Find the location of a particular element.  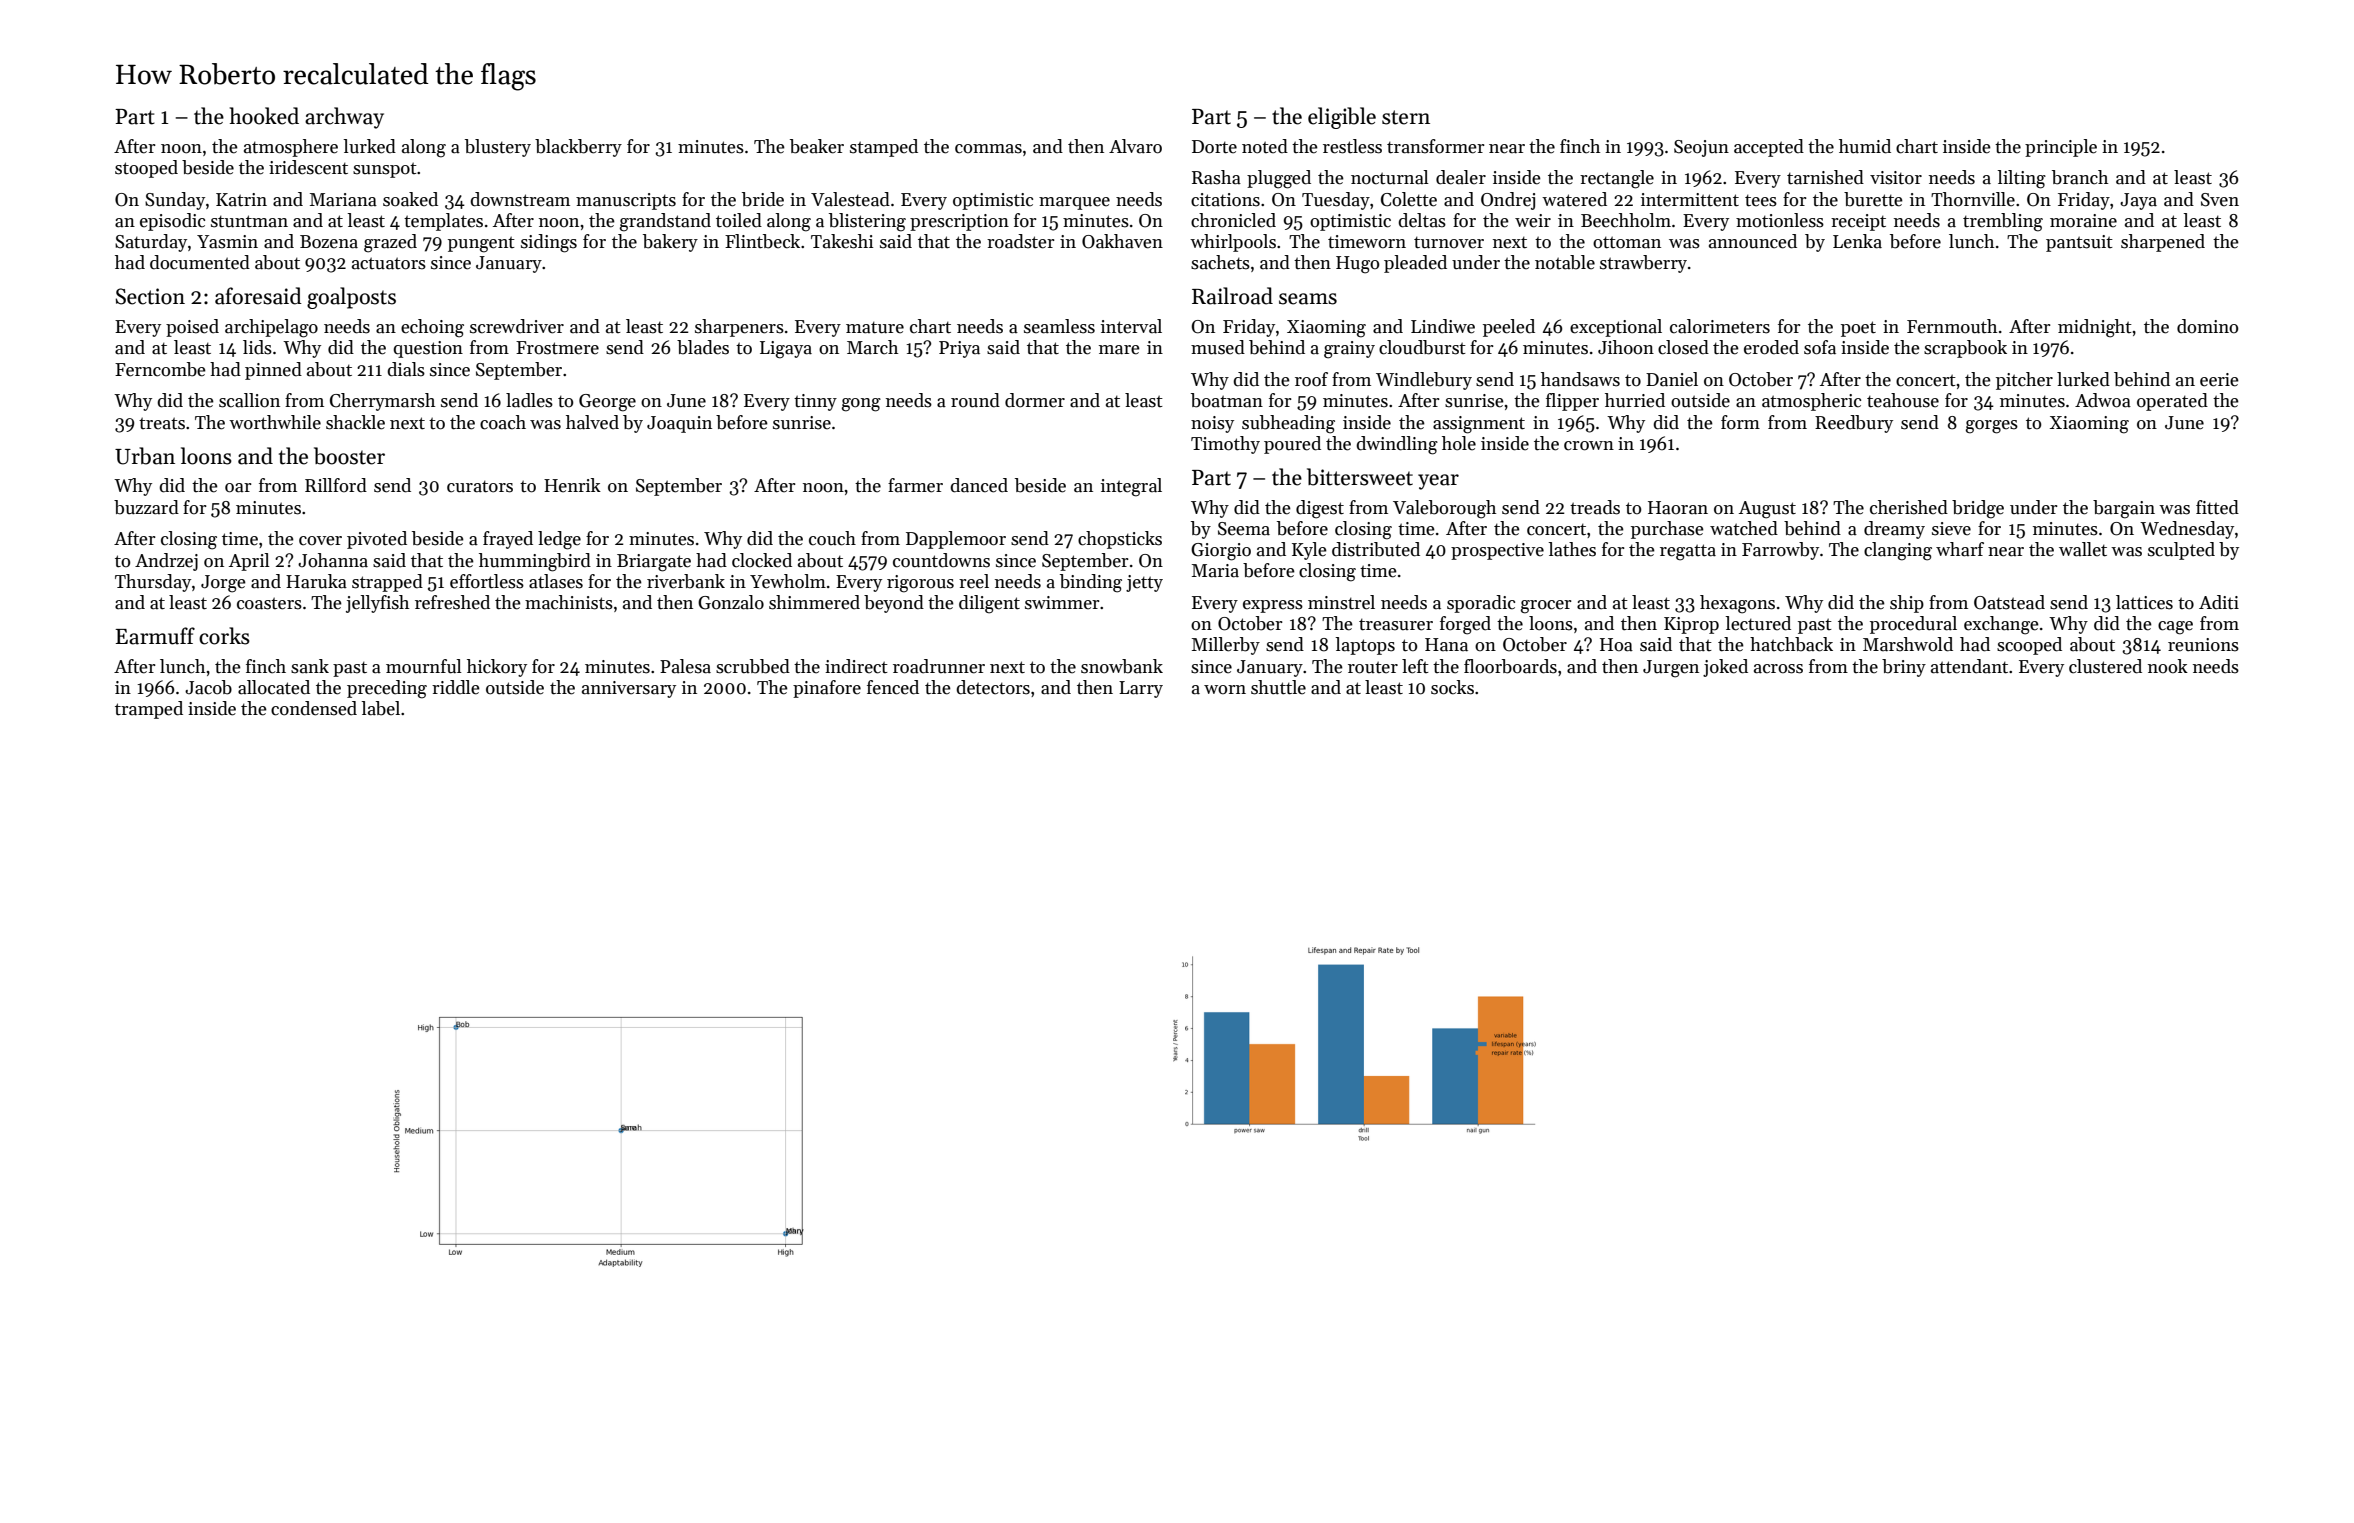

principle is located at coordinates (2061, 148).
